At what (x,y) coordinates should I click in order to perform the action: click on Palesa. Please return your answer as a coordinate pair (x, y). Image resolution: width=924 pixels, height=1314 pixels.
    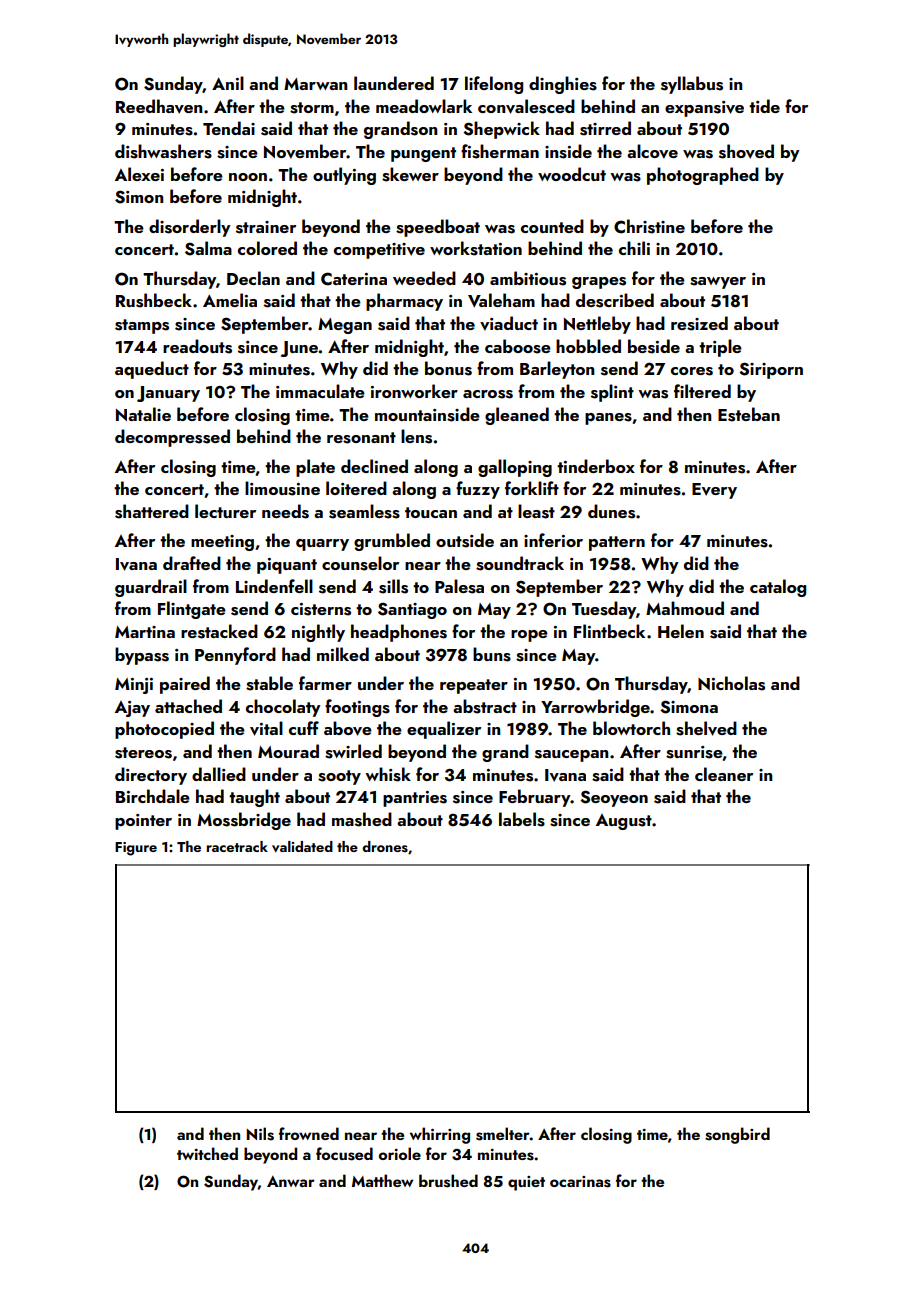
    Looking at the image, I should click on (459, 586).
